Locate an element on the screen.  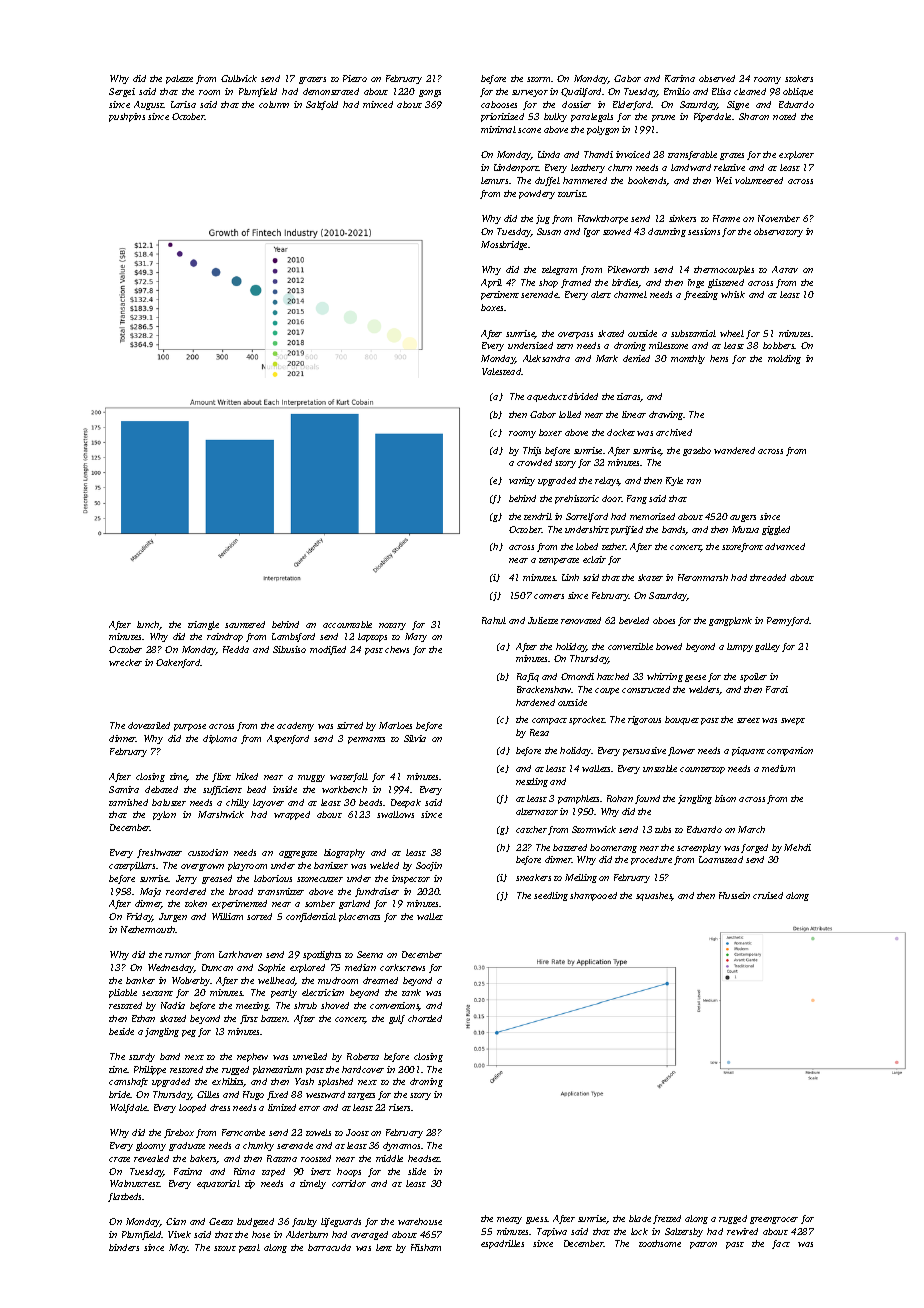
Ferncombe is located at coordinates (243, 1132).
